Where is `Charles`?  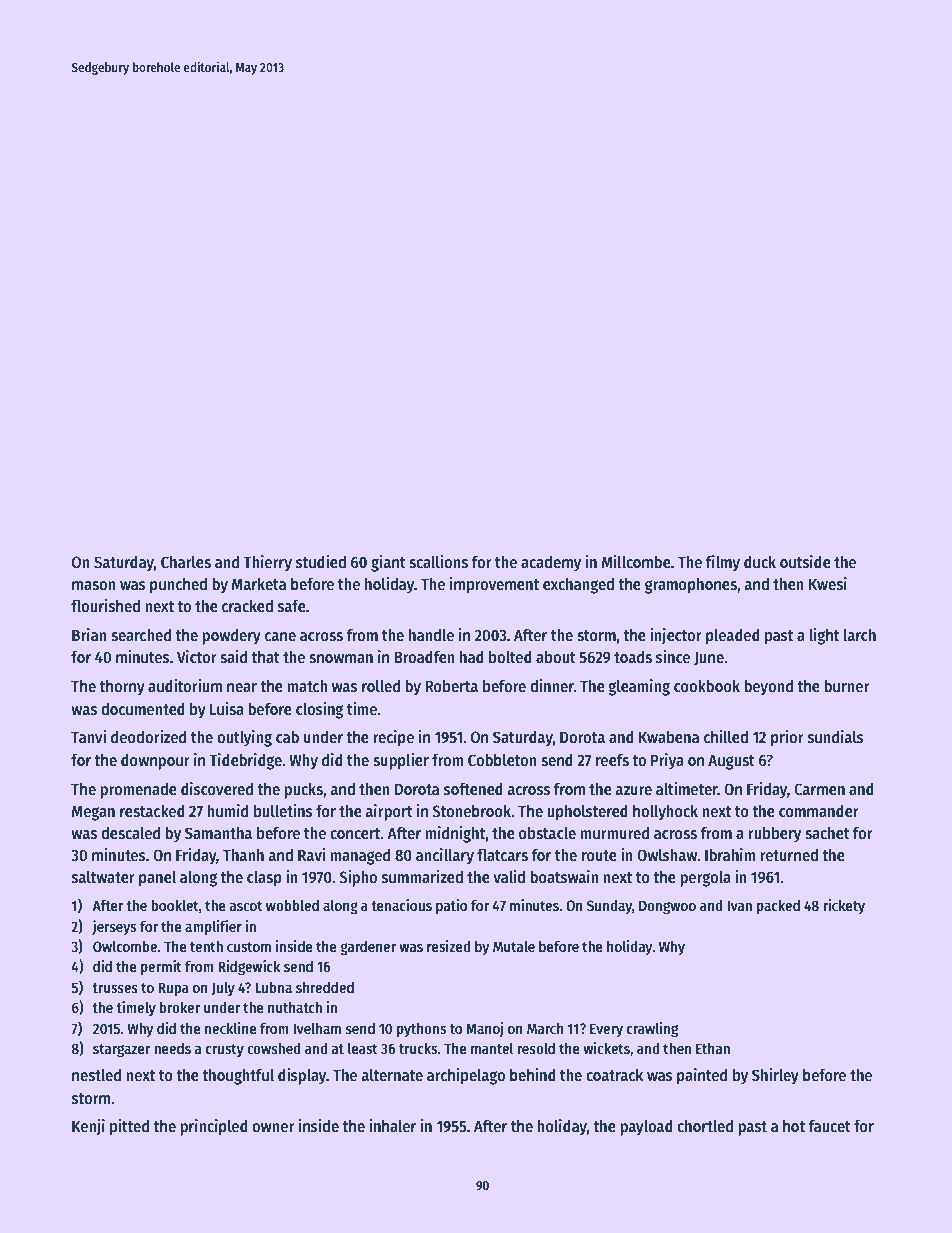
Charles is located at coordinates (186, 562).
